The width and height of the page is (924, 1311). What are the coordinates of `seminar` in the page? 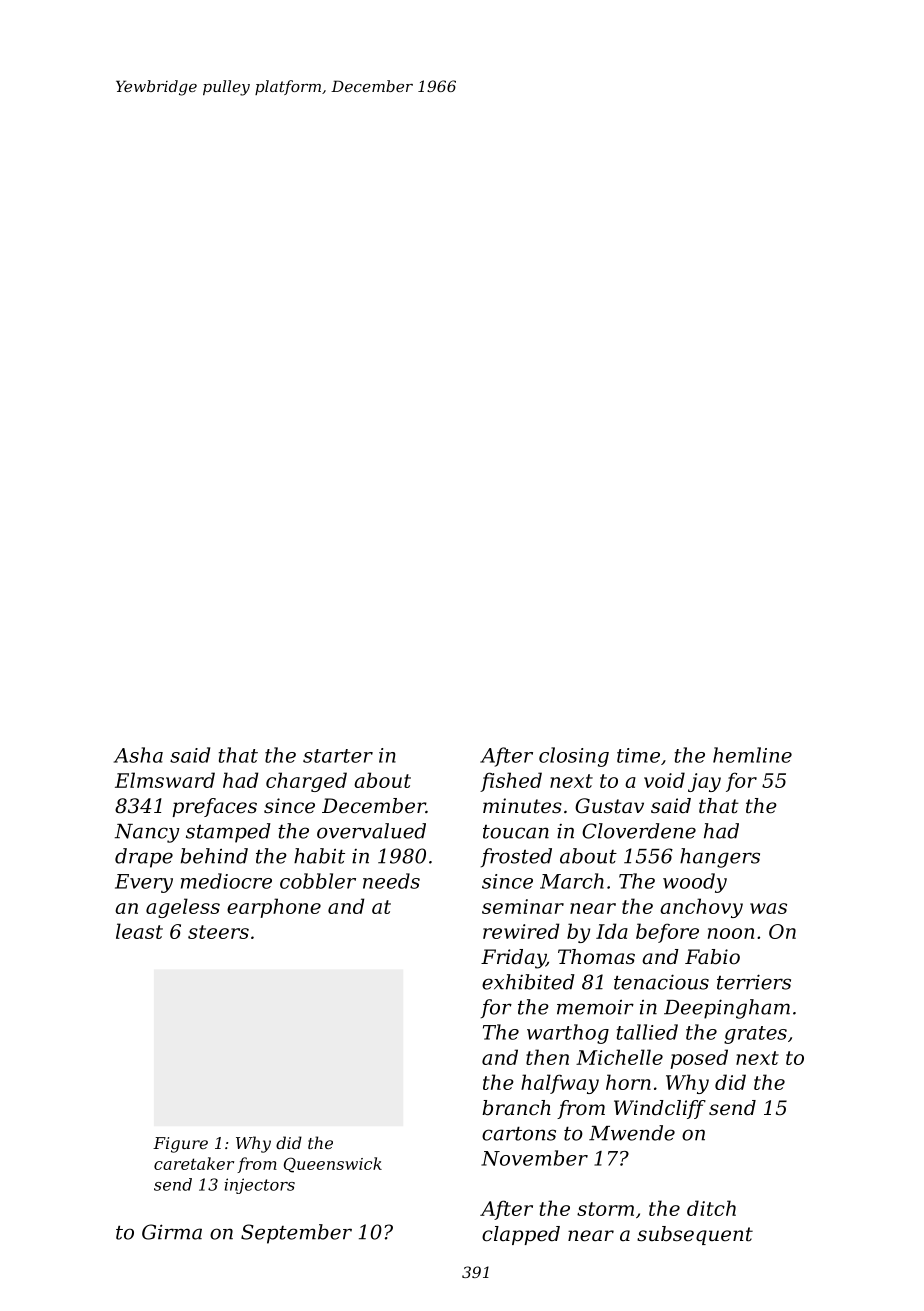 It's located at (523, 906).
